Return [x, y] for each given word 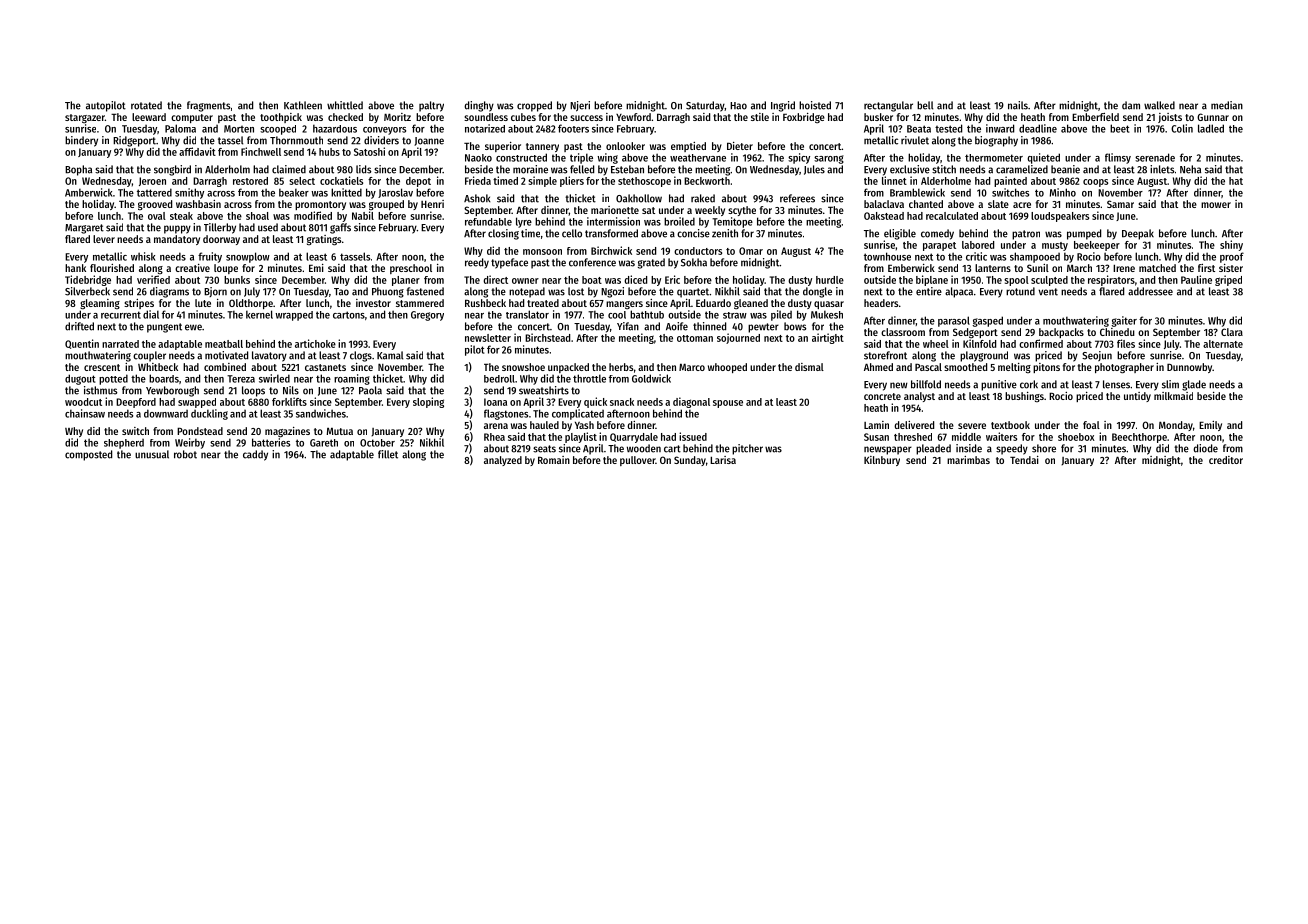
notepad [527, 292]
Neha [1190, 169]
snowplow [248, 257]
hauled [544, 425]
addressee [1150, 291]
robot [185, 454]
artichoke [315, 343]
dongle [817, 292]
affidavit [197, 151]
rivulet [915, 140]
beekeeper [1097, 246]
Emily [1210, 426]
